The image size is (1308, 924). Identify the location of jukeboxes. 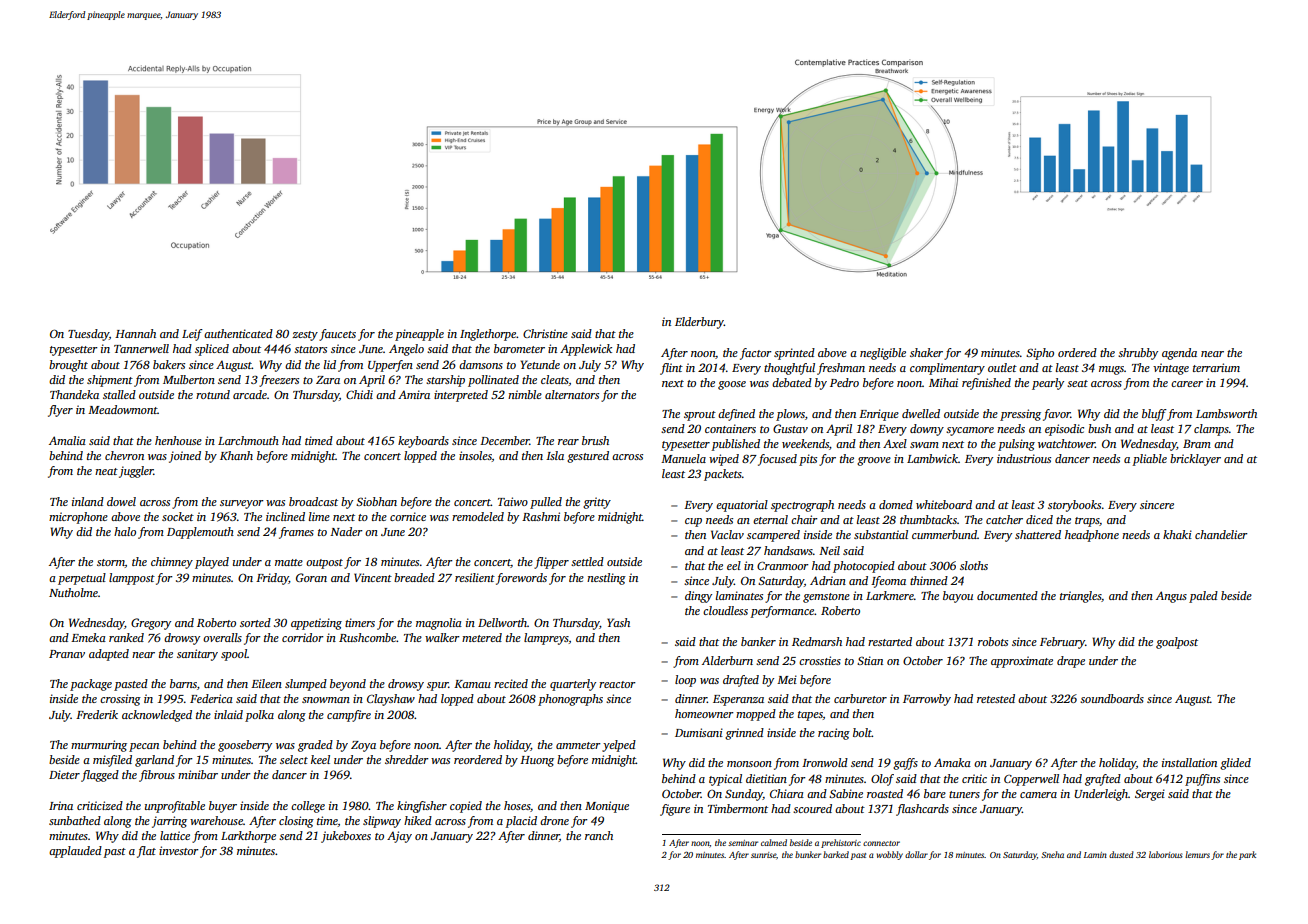
(346, 837).
